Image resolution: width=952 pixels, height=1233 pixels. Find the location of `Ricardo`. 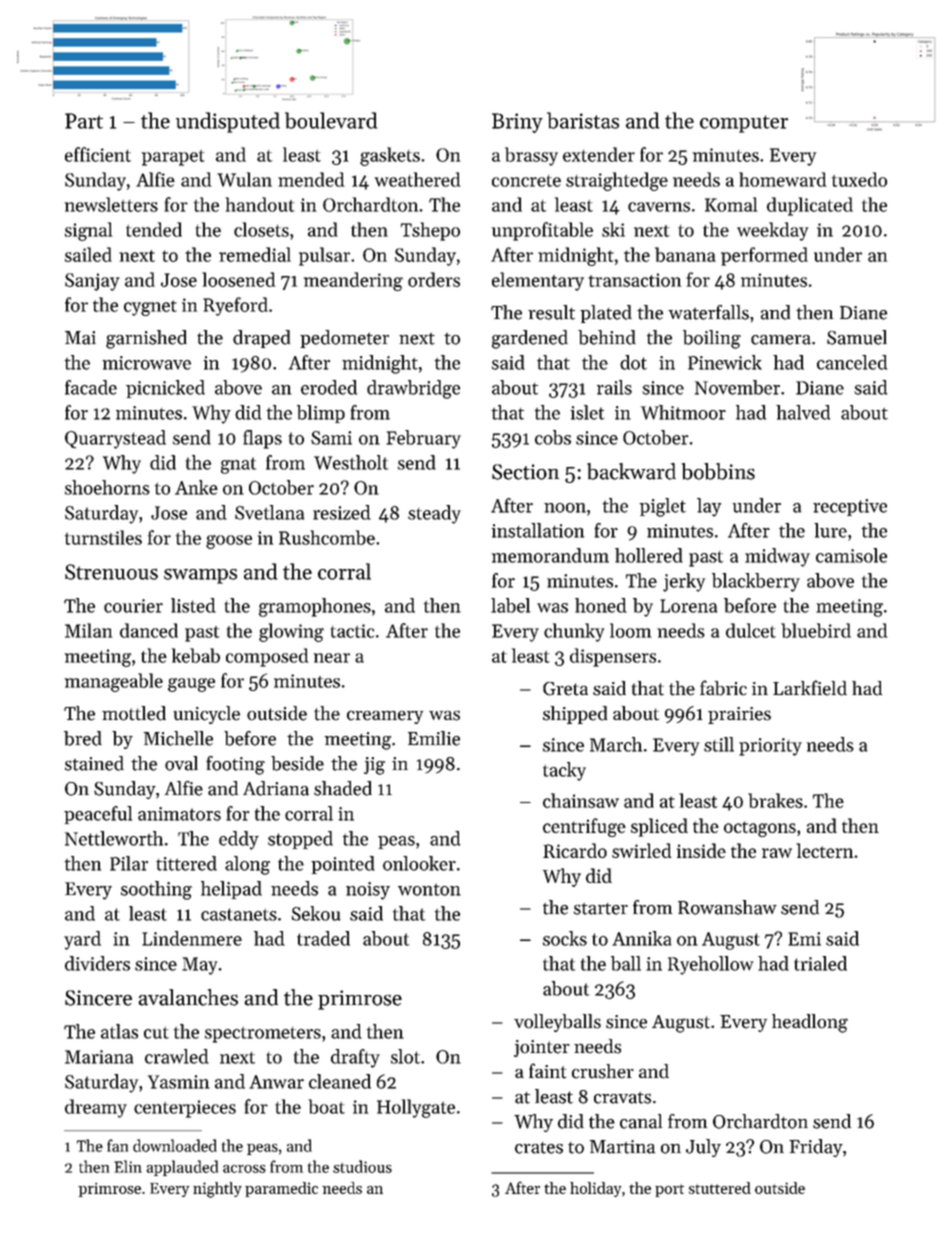

Ricardo is located at coordinates (575, 850).
